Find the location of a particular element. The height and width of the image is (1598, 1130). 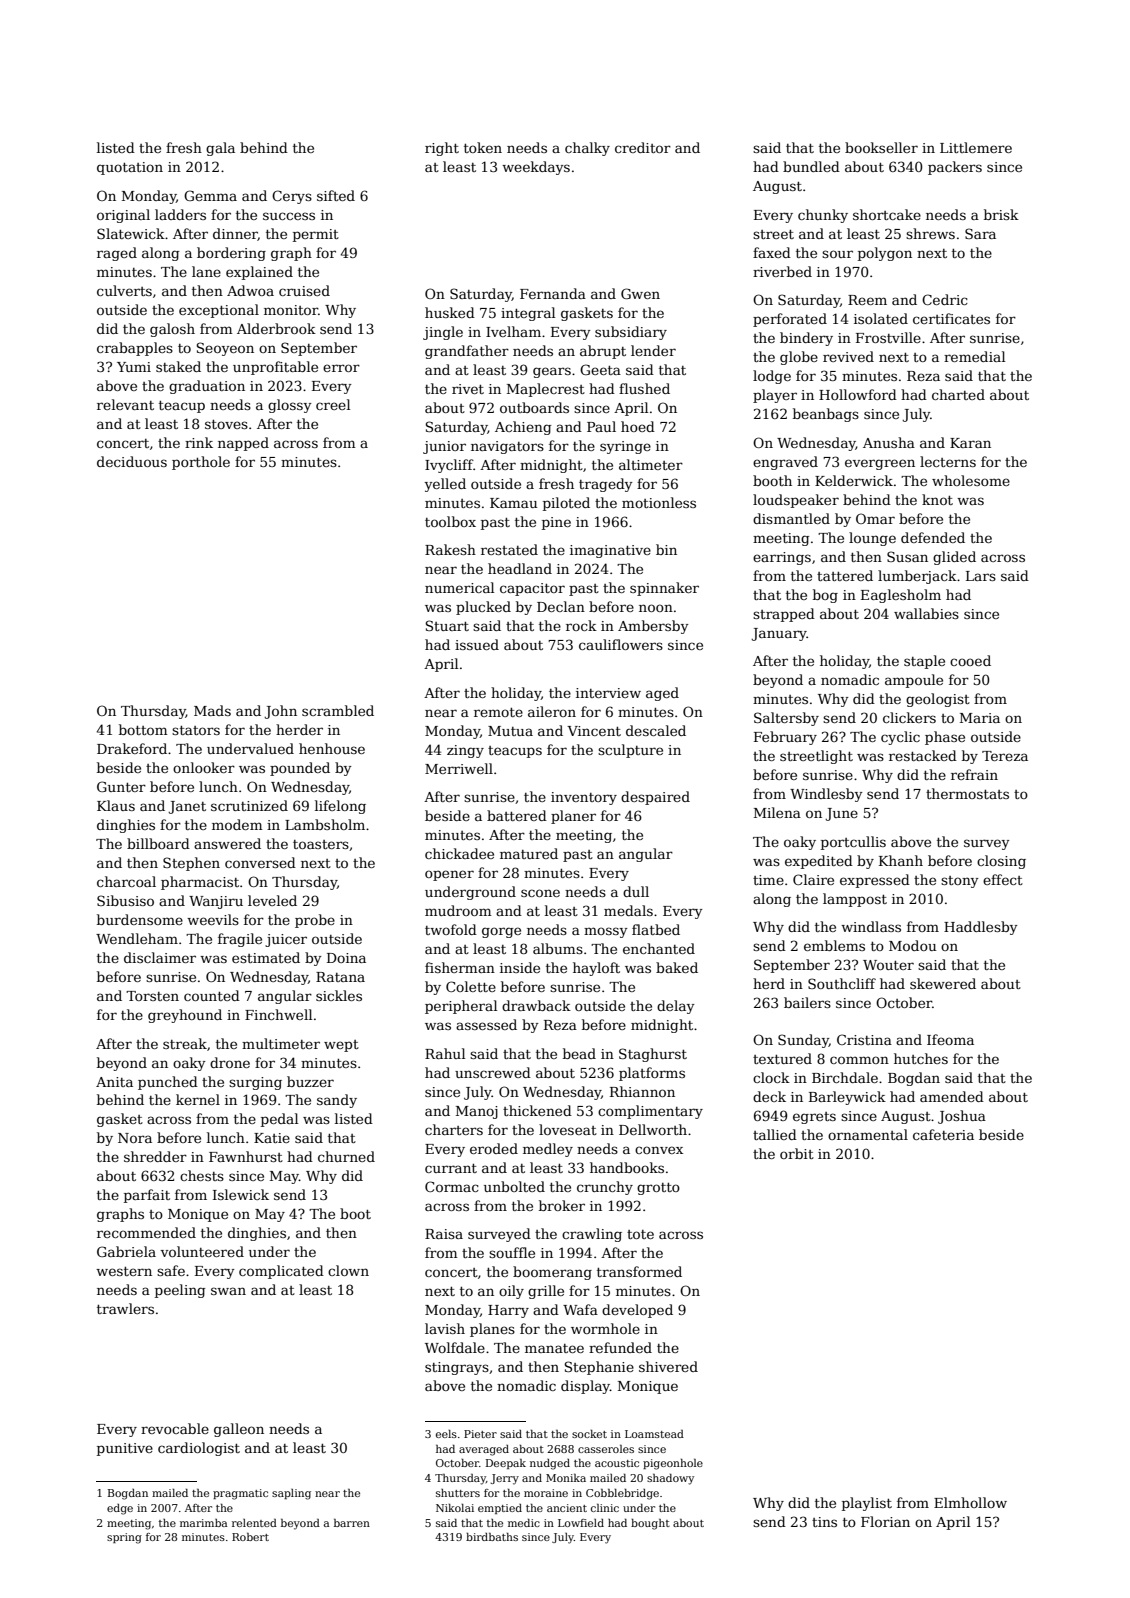

gala is located at coordinates (220, 149).
